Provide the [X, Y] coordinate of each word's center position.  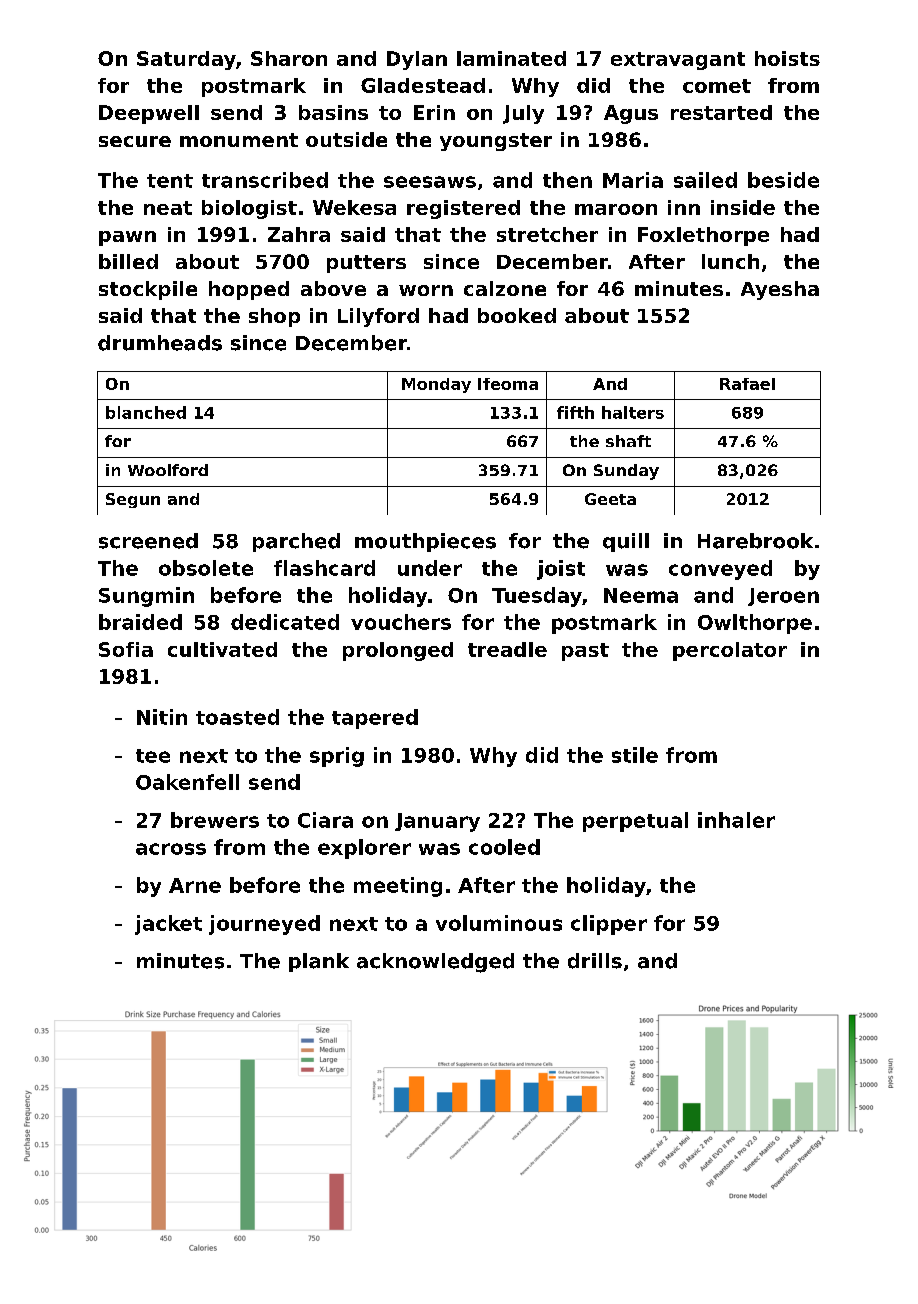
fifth [575, 412]
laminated [511, 58]
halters [633, 412]
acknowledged [435, 963]
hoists [787, 58]
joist [561, 570]
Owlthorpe [755, 624]
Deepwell [149, 114]
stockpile [148, 290]
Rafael [747, 384]
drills [595, 961]
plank [319, 962]
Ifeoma [508, 384]
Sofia [126, 649]
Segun [133, 500]
